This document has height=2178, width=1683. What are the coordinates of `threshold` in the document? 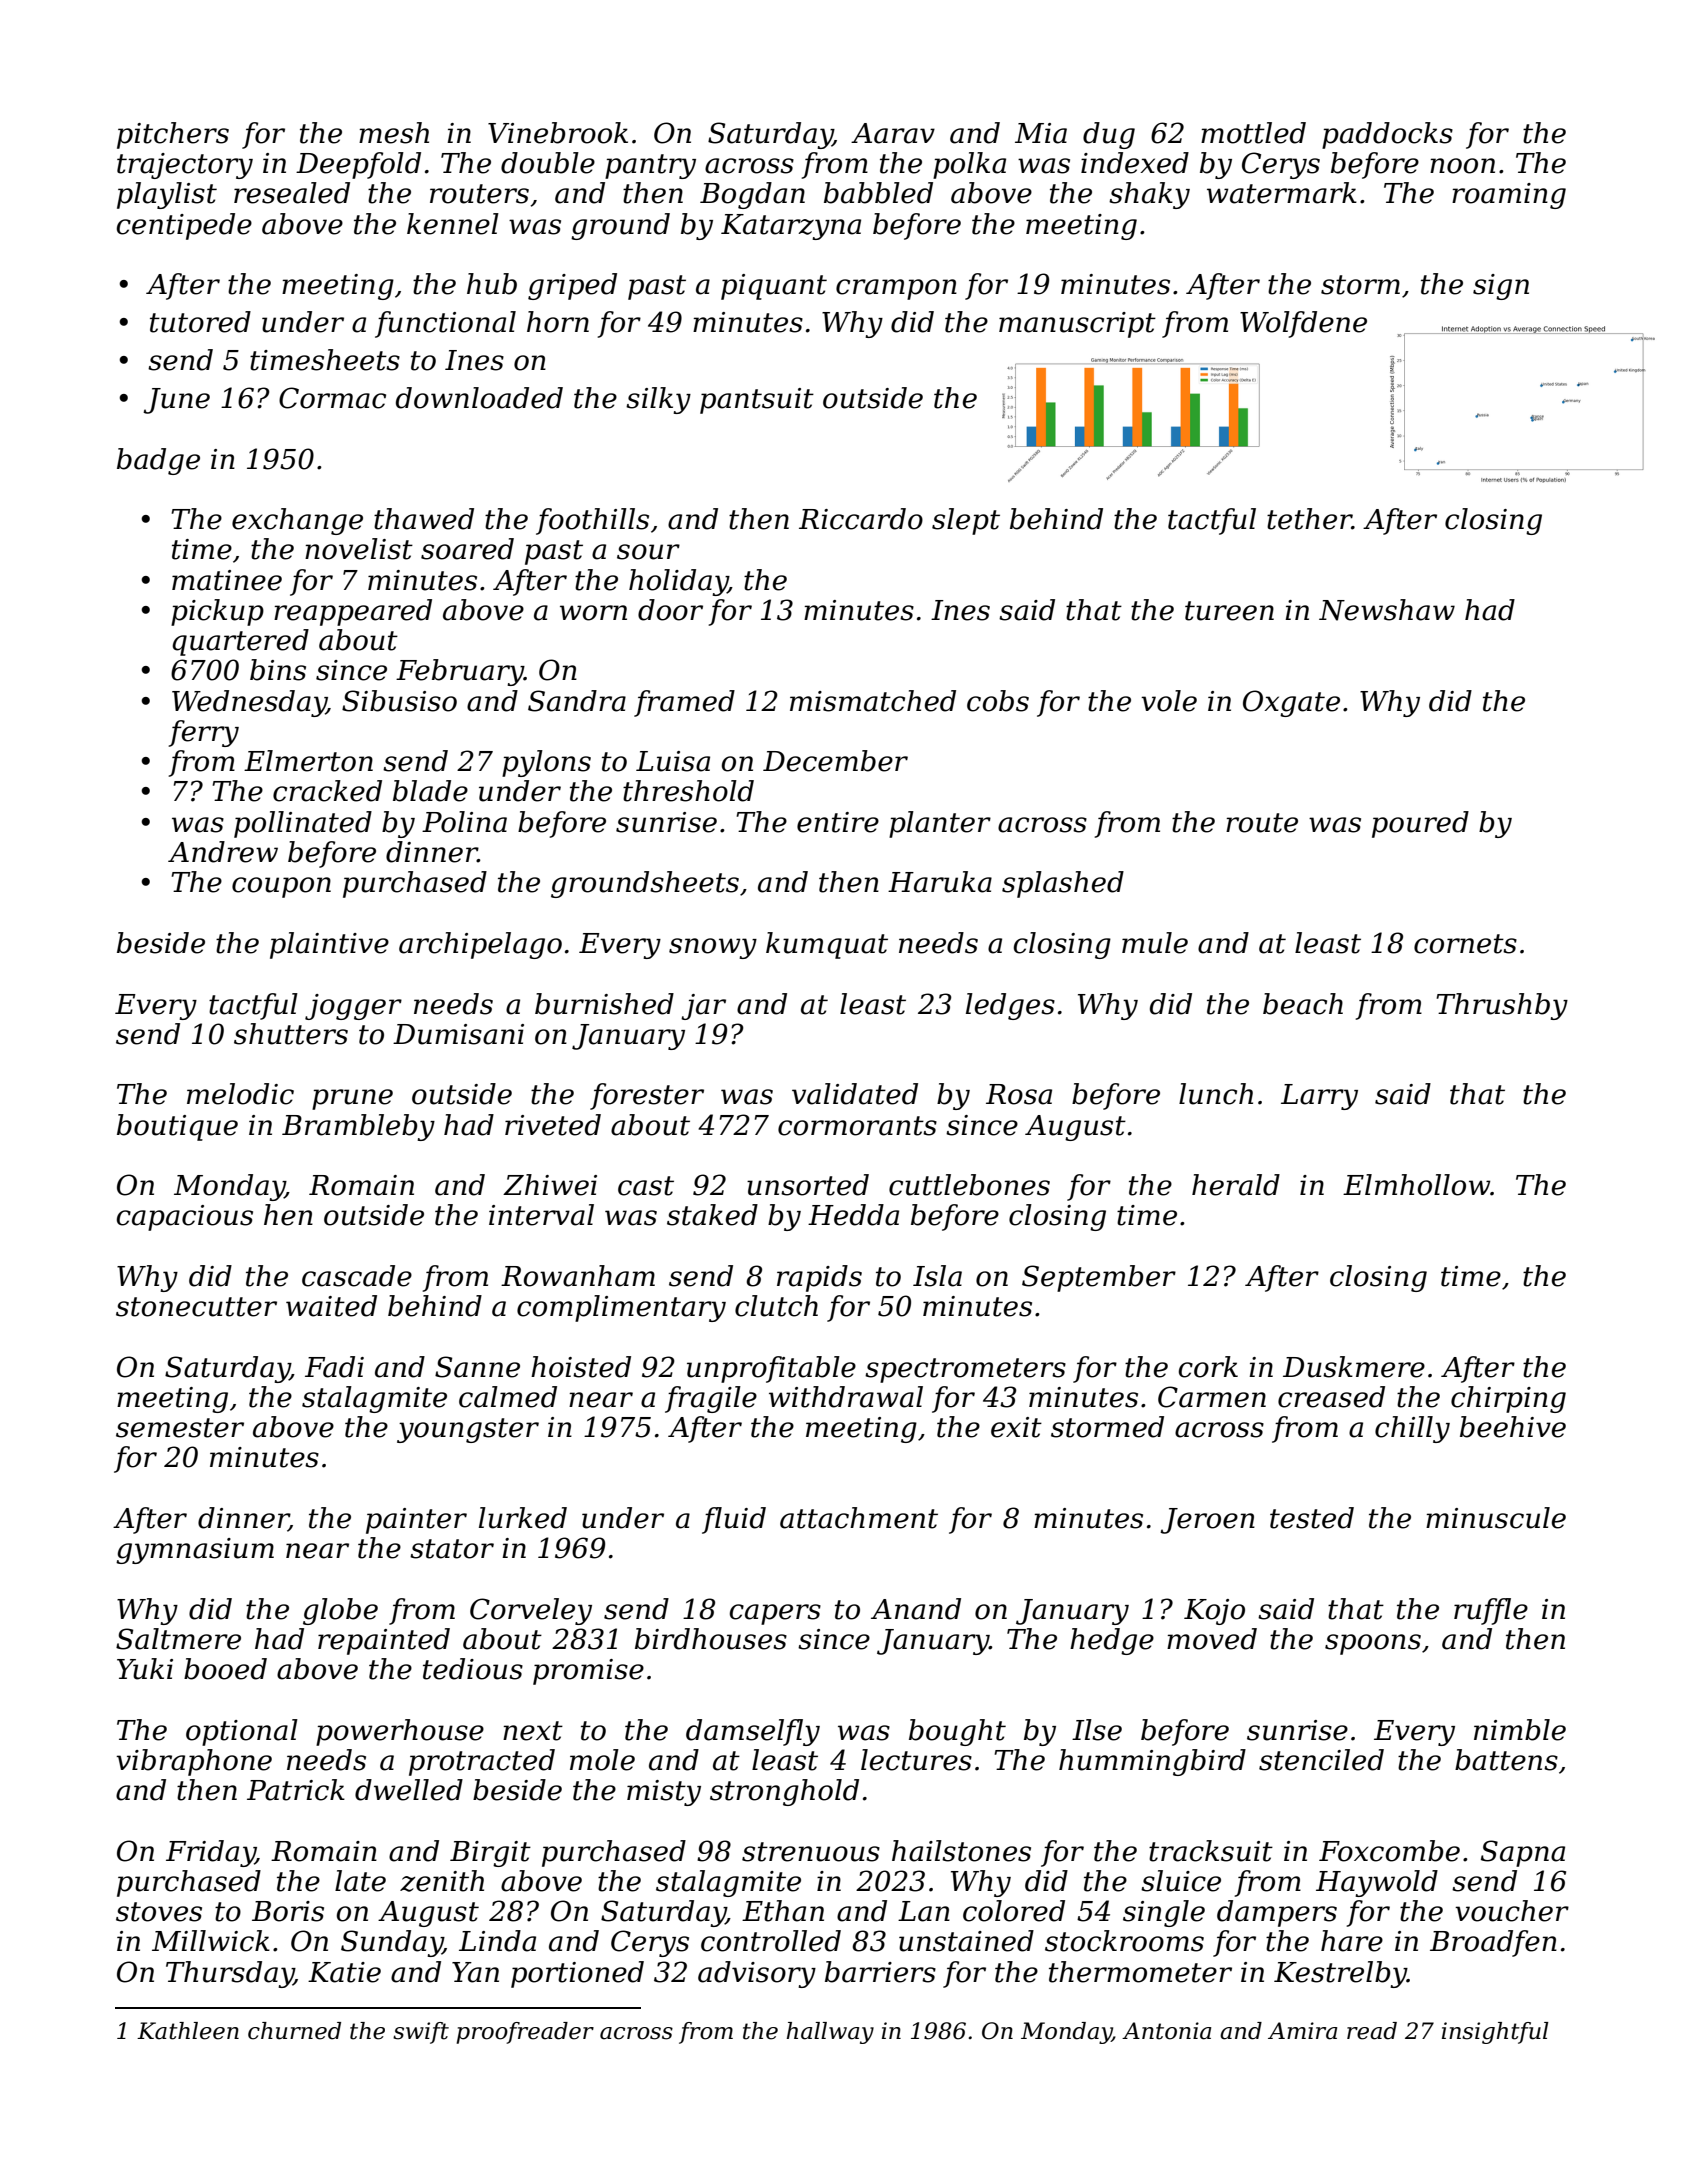 It's located at (688, 791).
